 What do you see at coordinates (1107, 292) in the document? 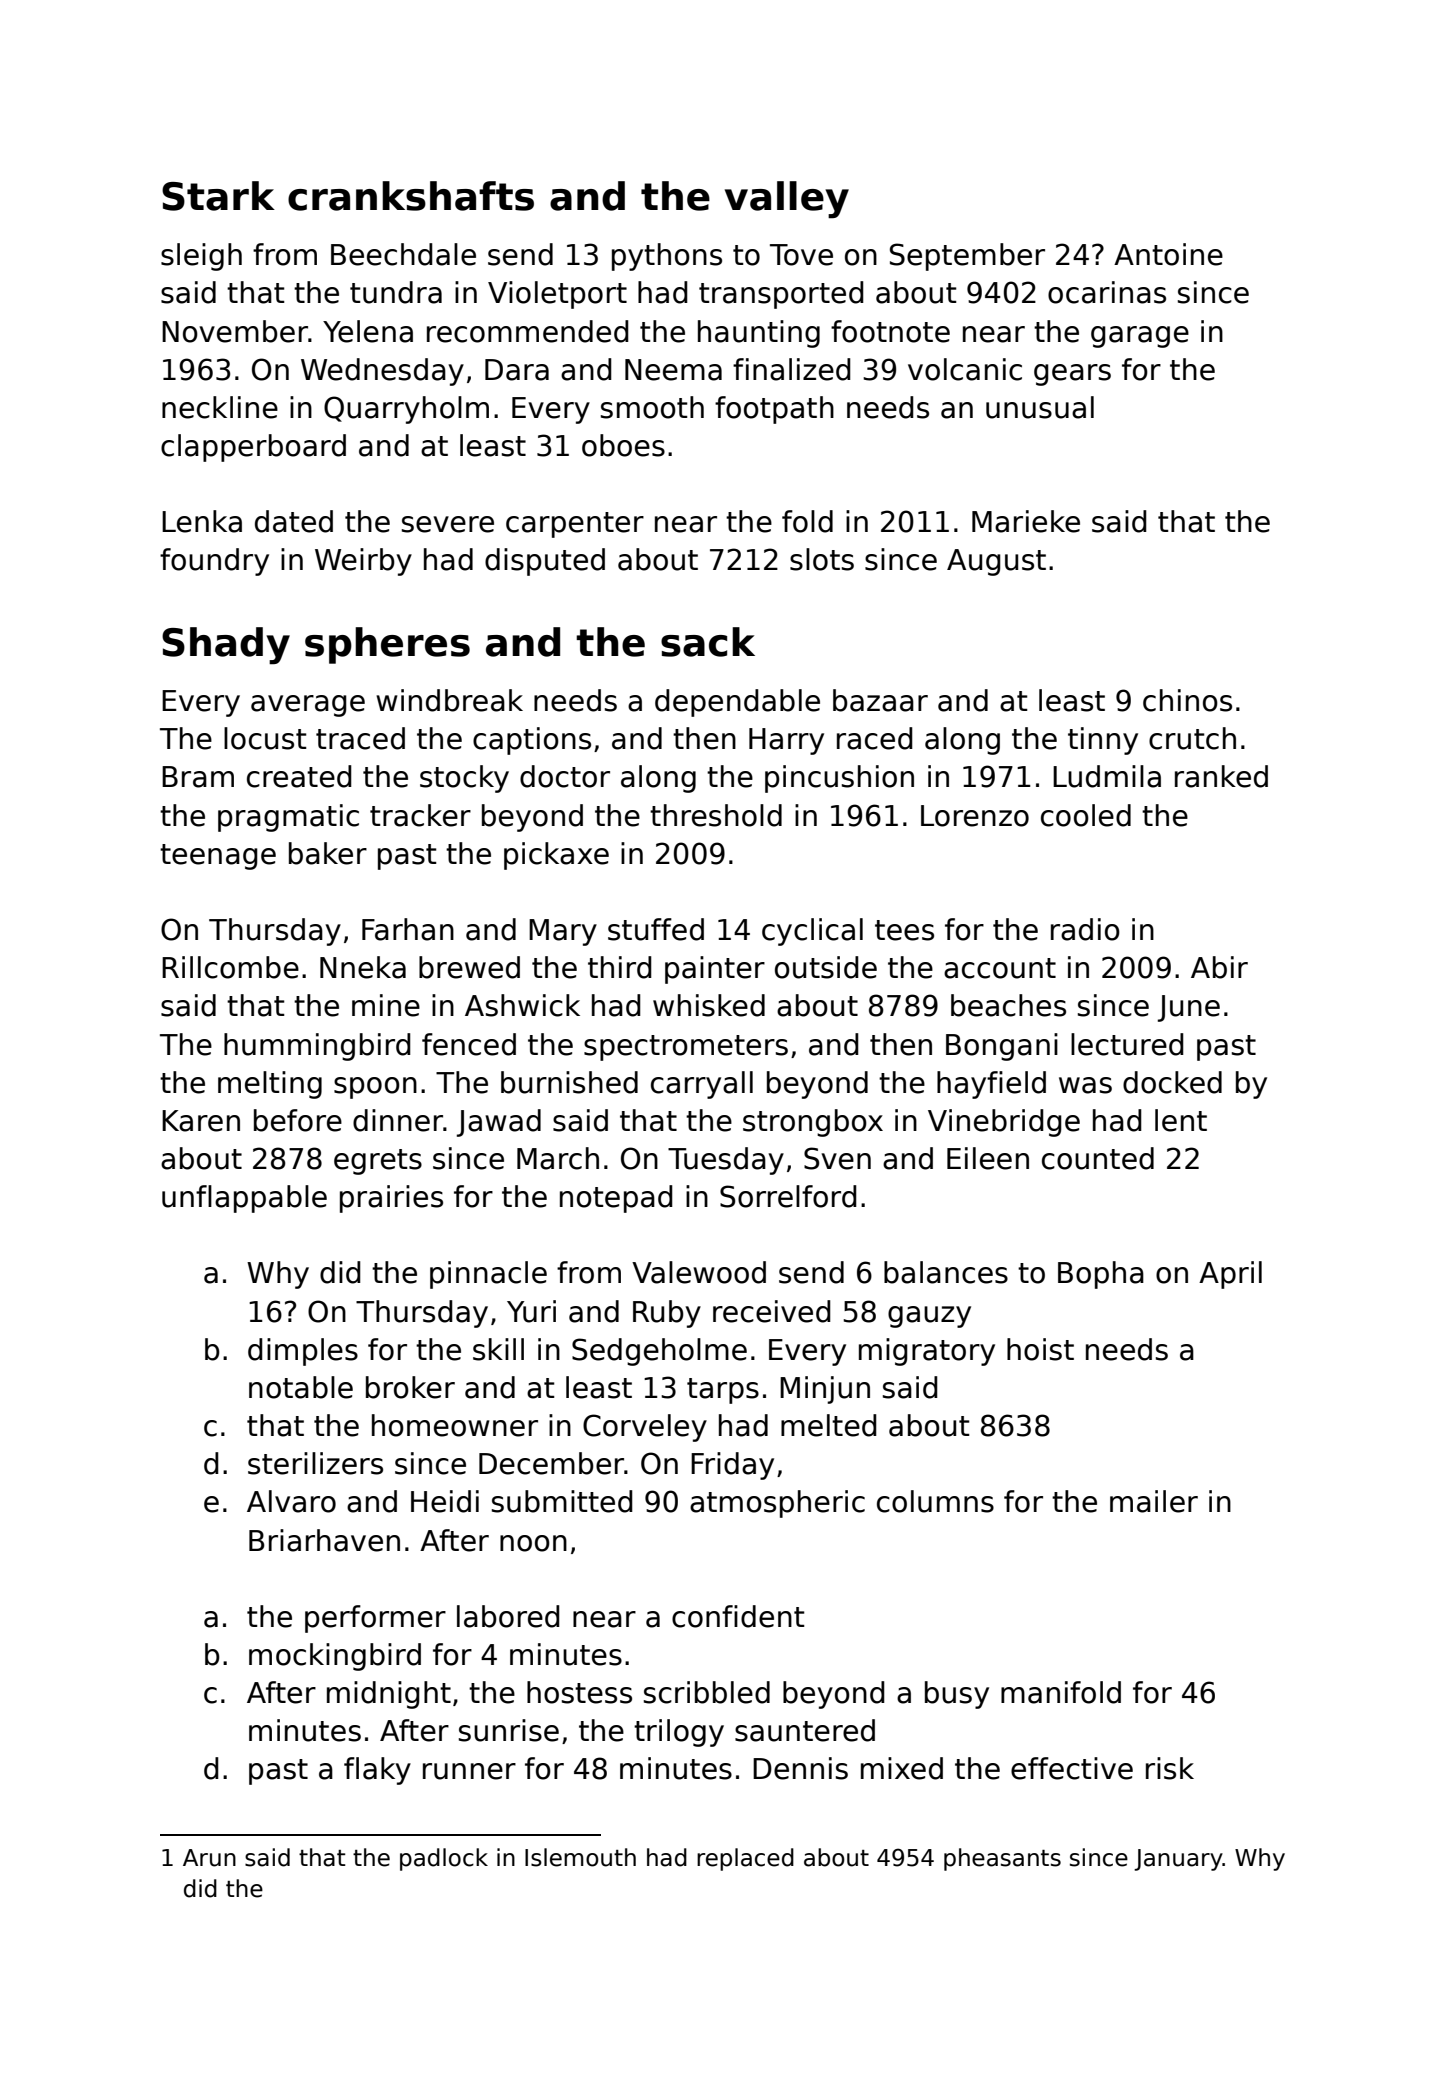
I see `ocarinas` at bounding box center [1107, 292].
